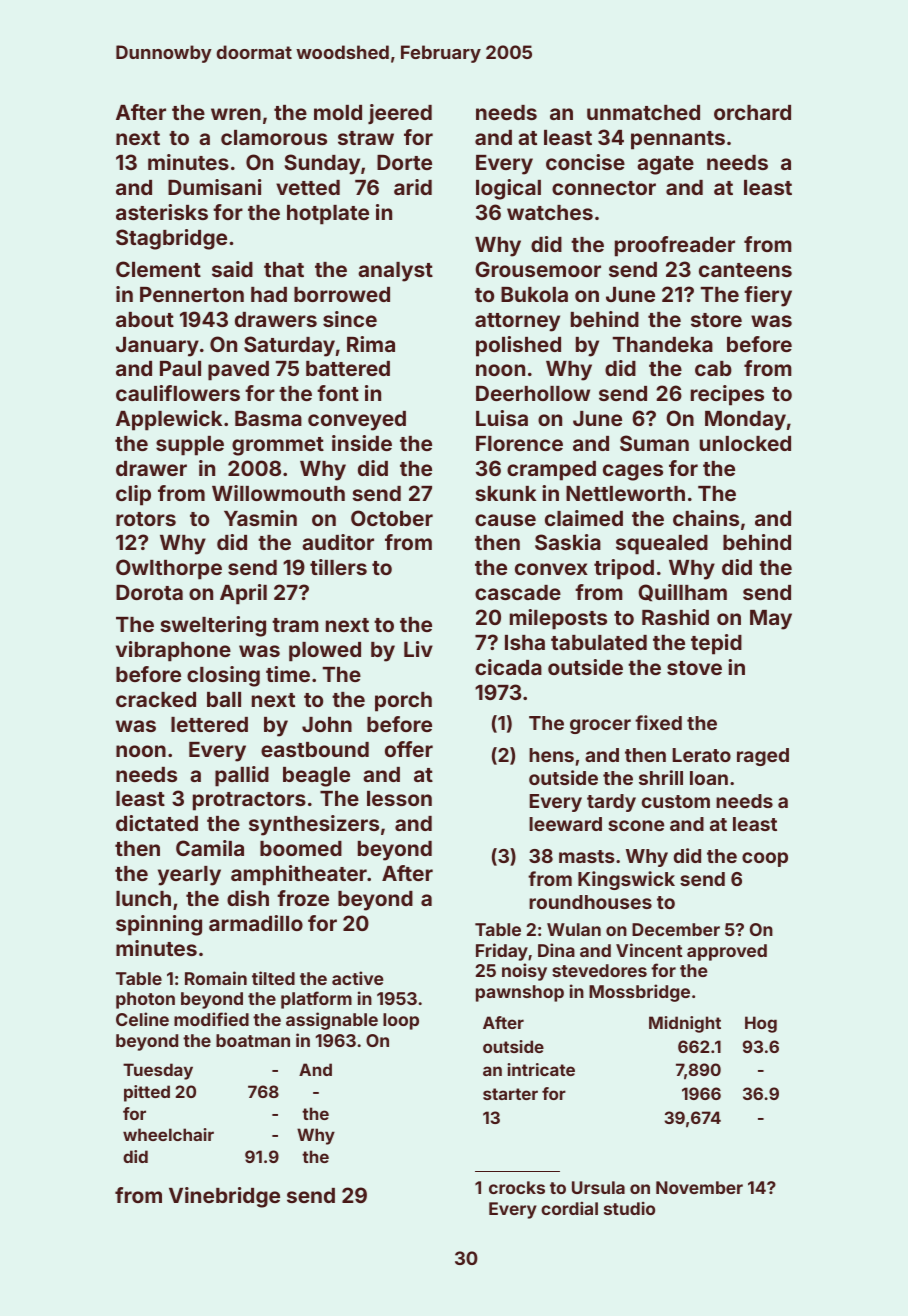  I want to click on synthesizers, so click(314, 825).
